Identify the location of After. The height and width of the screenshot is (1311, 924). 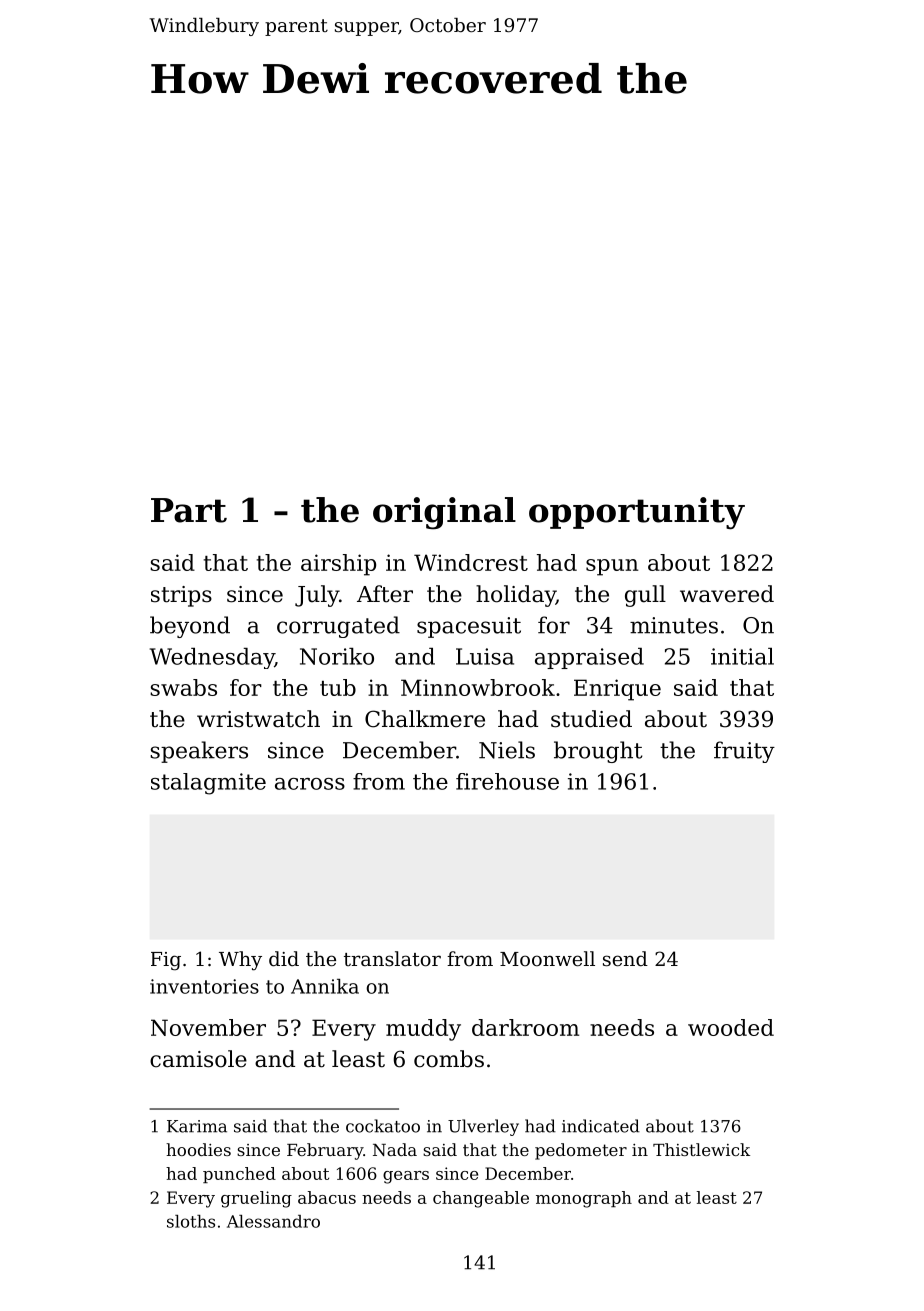
(385, 594).
